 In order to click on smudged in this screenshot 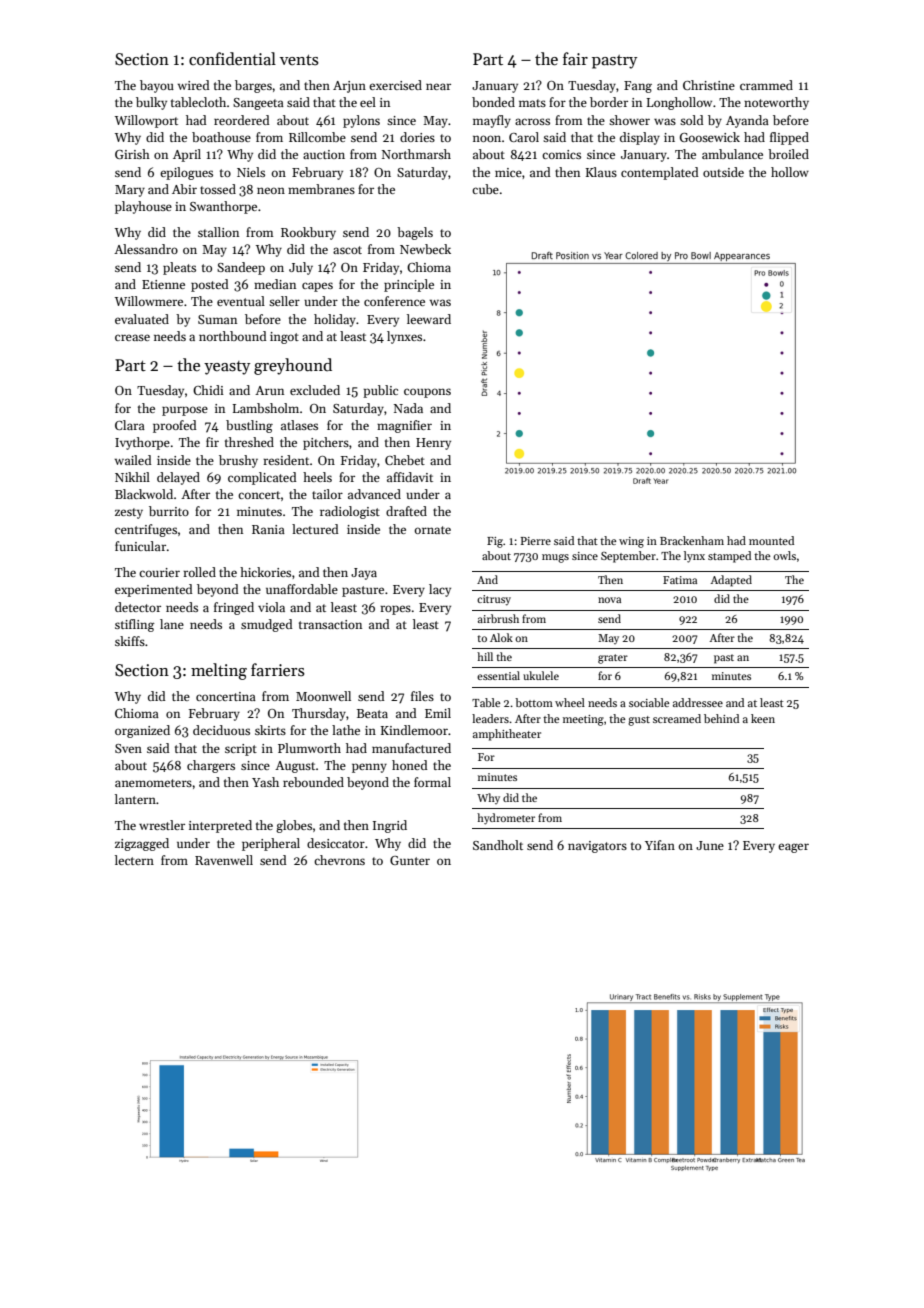, I will do `click(267, 625)`.
